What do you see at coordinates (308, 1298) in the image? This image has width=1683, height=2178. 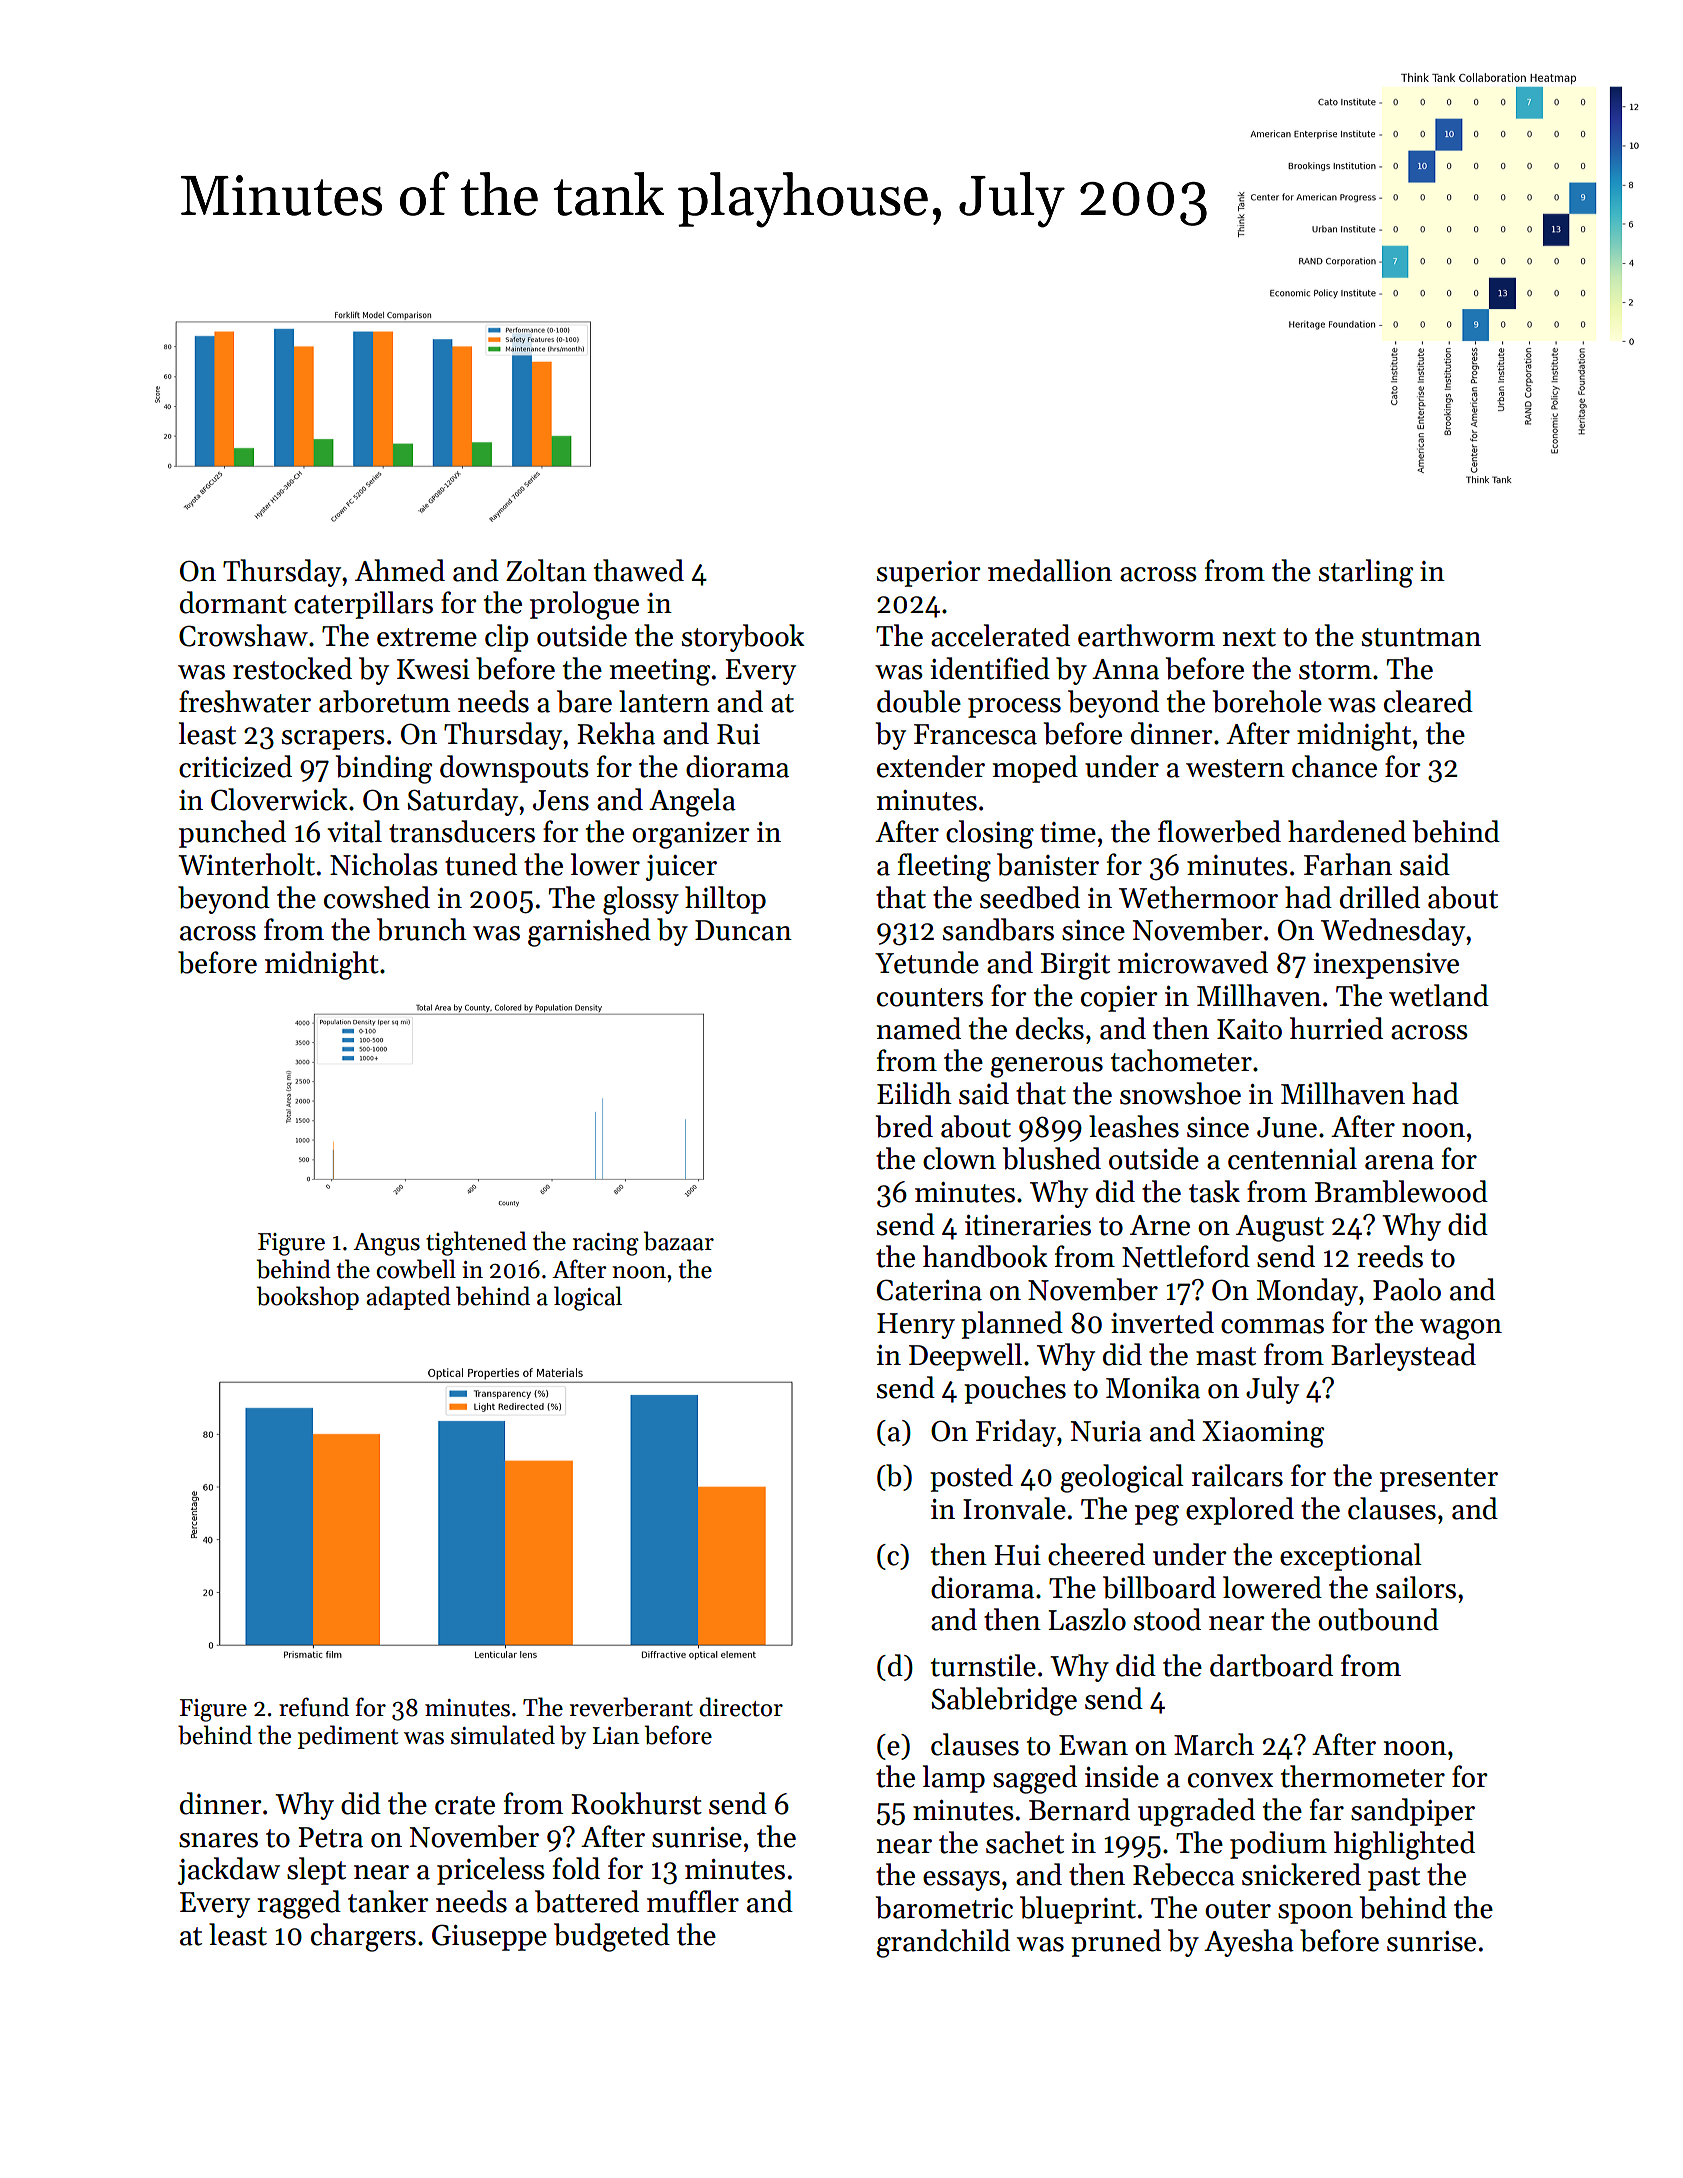 I see `bookshop` at bounding box center [308, 1298].
